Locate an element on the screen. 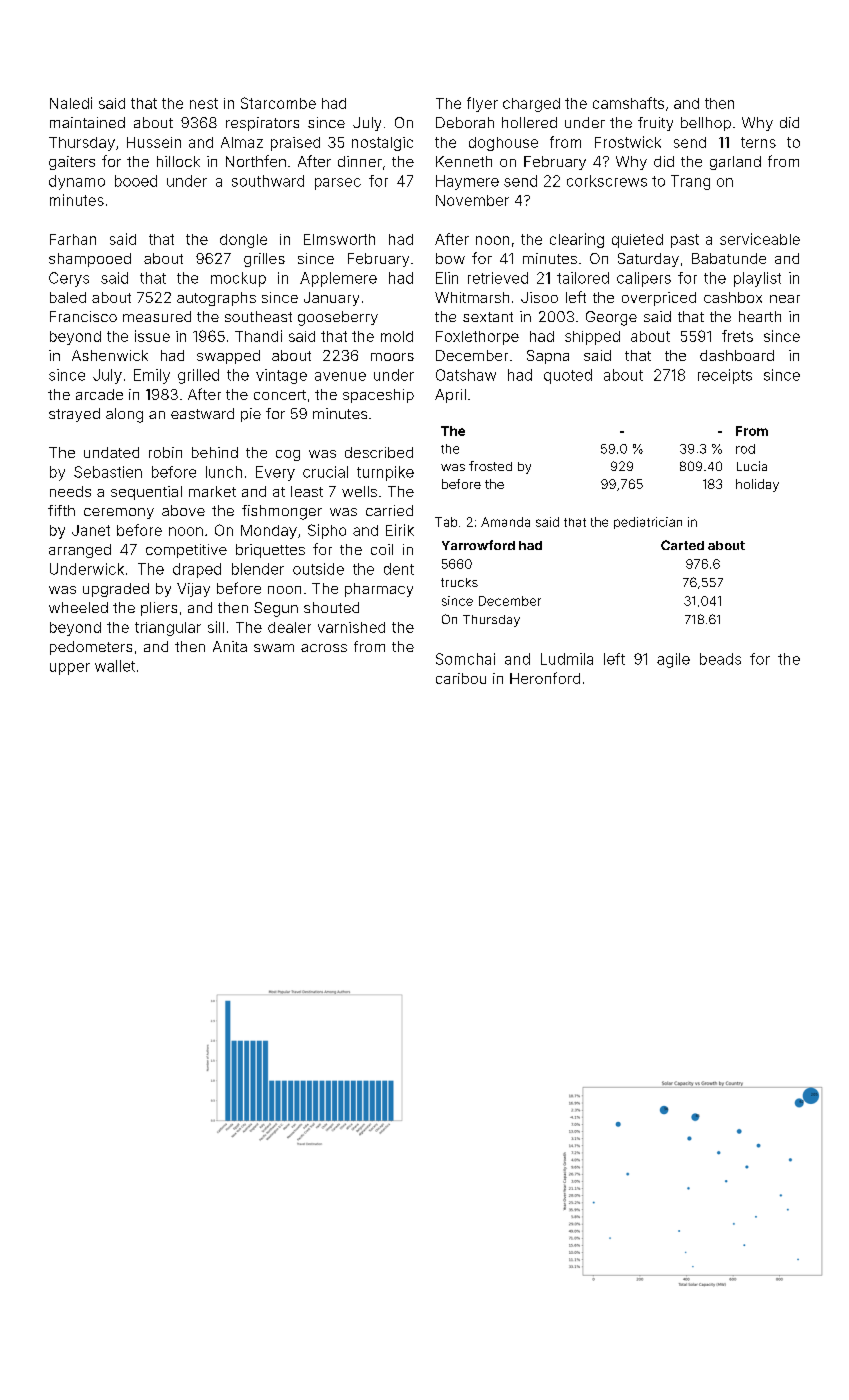 The image size is (849, 1400). calipers is located at coordinates (644, 279).
